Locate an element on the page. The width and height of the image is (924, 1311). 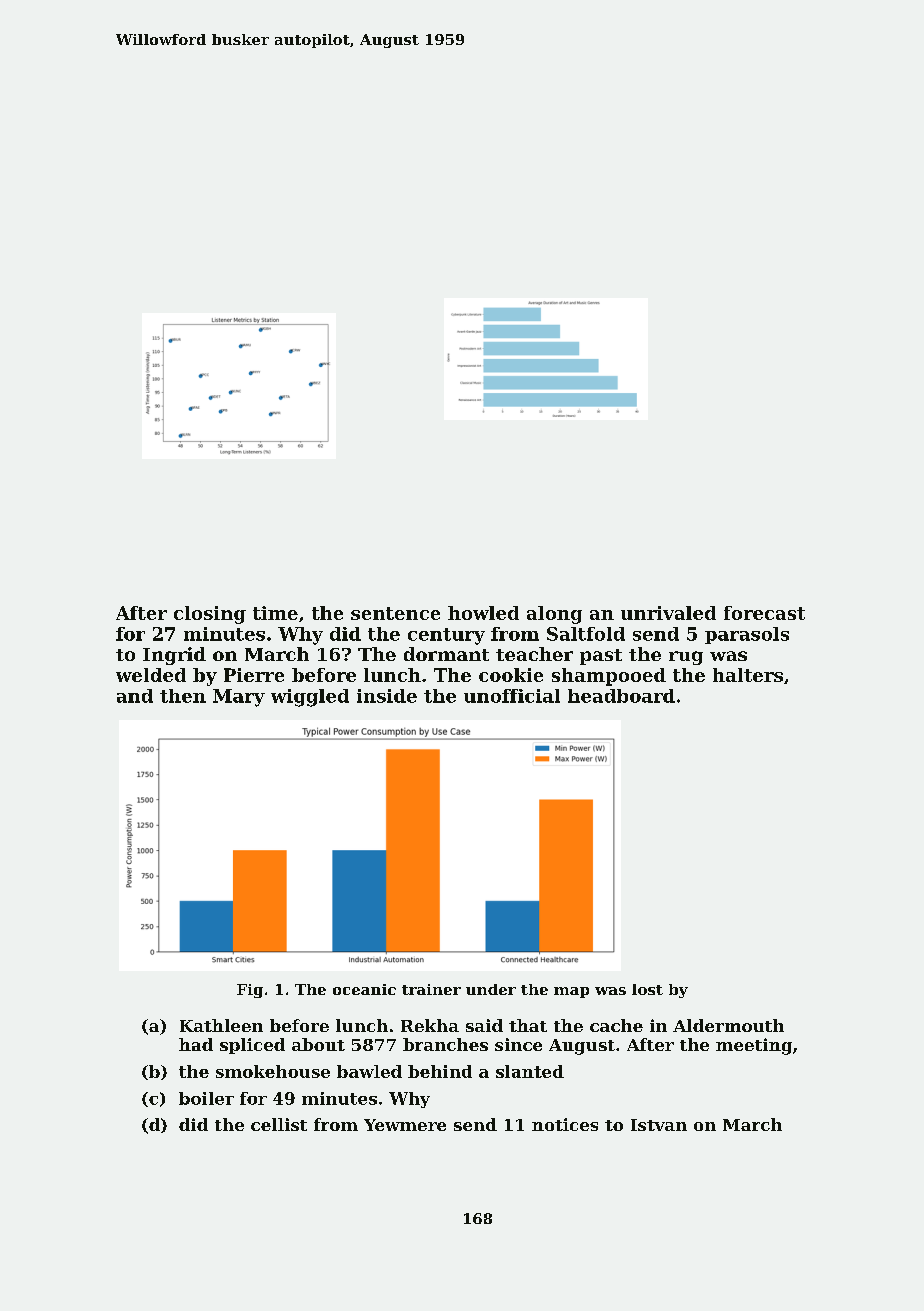
wiggled is located at coordinates (310, 698).
